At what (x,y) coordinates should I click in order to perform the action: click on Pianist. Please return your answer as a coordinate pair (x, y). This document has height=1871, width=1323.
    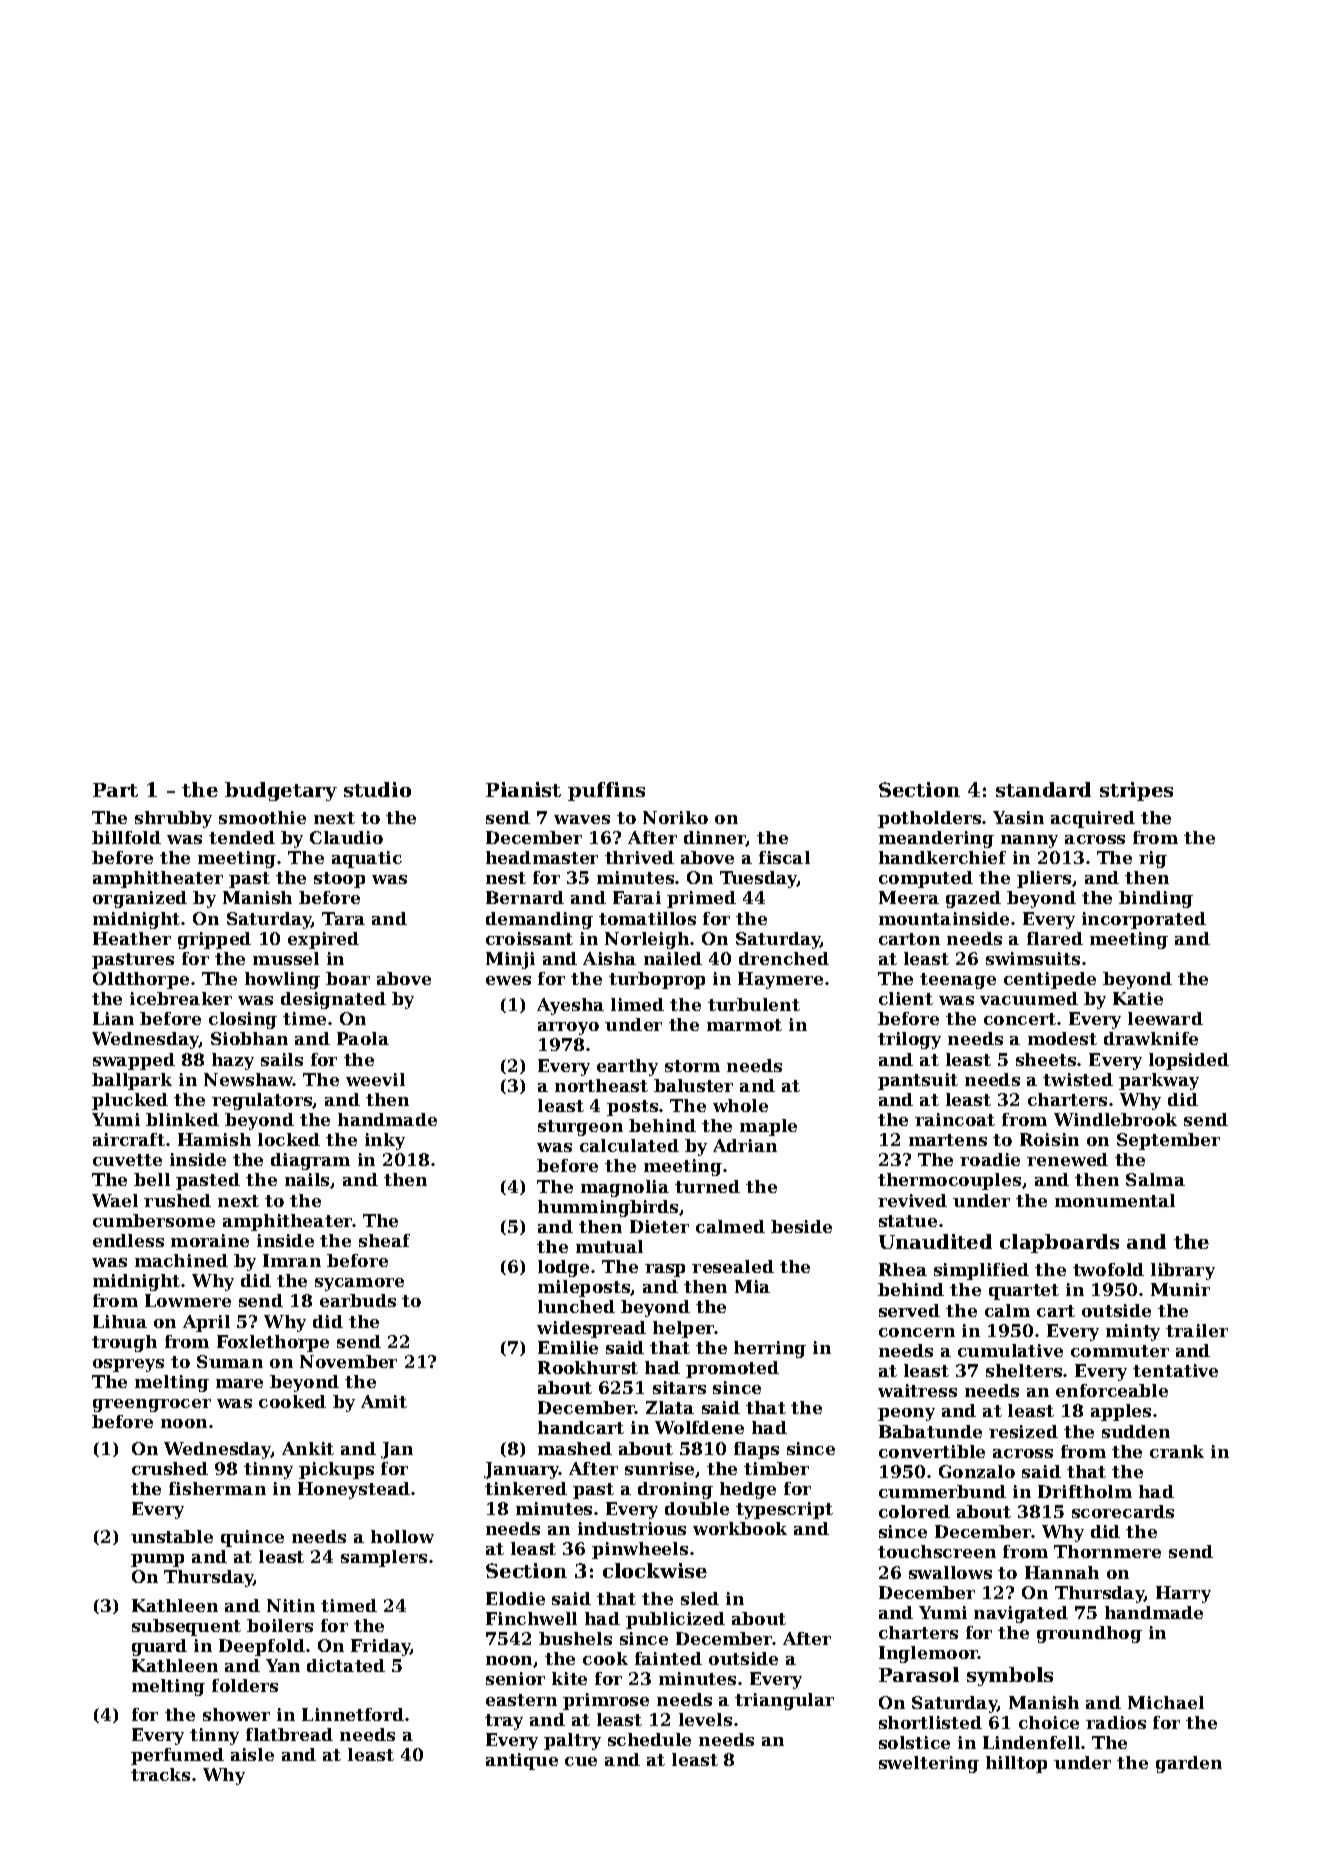
    Looking at the image, I should click on (523, 789).
